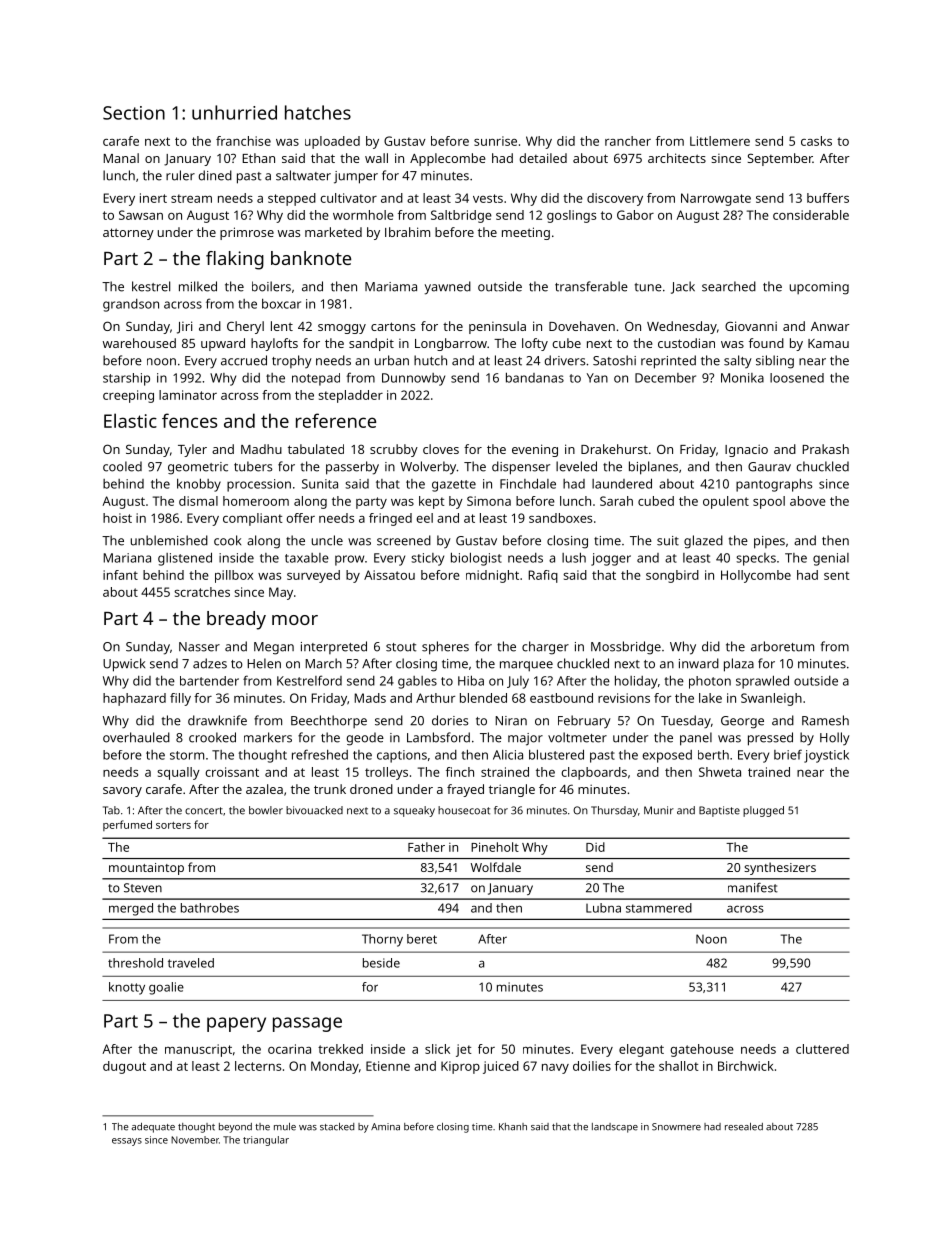  I want to click on beside, so click(381, 963).
